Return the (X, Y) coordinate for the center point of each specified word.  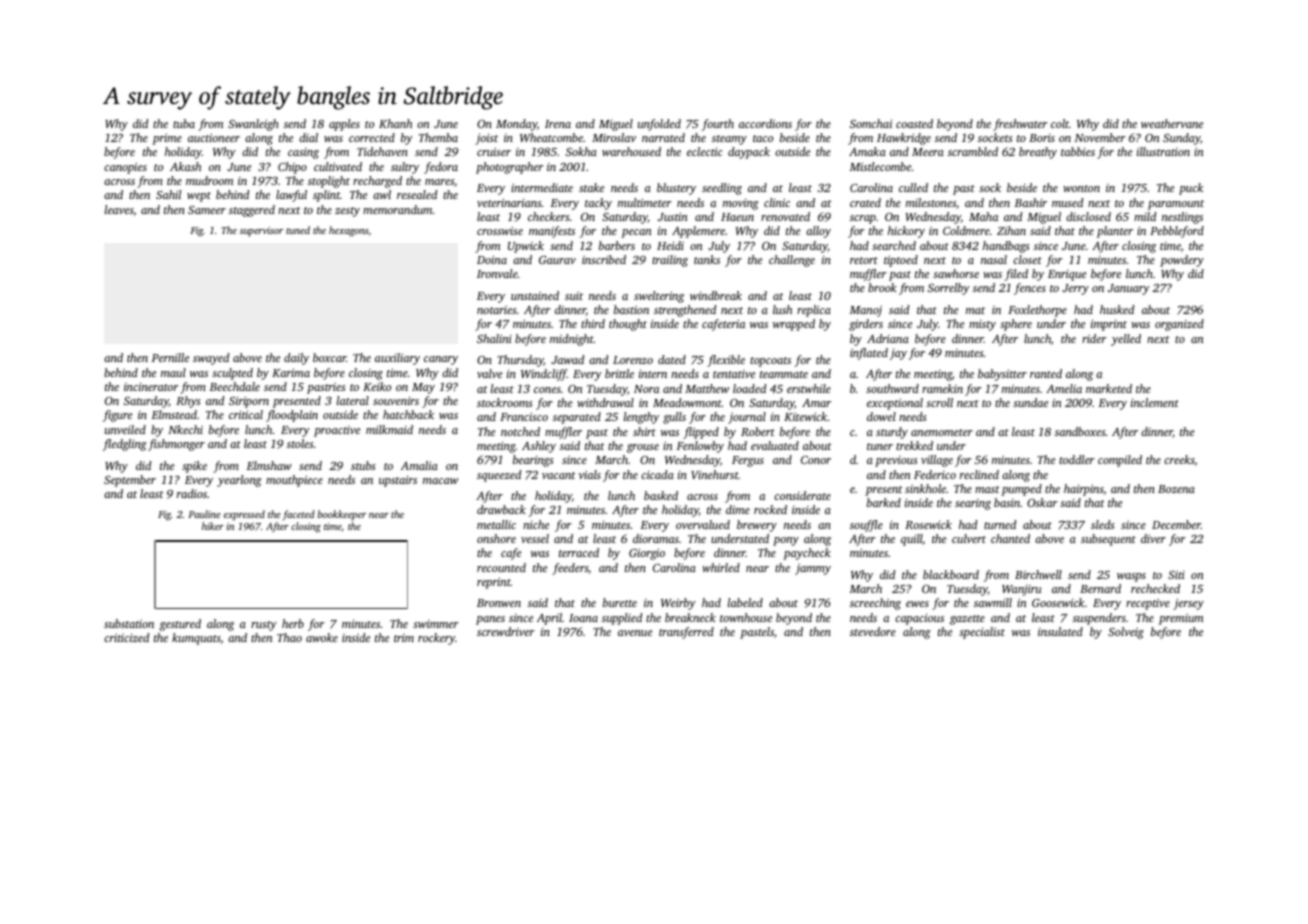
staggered (252, 211)
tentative (734, 374)
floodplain (292, 416)
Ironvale (497, 273)
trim (404, 638)
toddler (1077, 459)
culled (913, 187)
